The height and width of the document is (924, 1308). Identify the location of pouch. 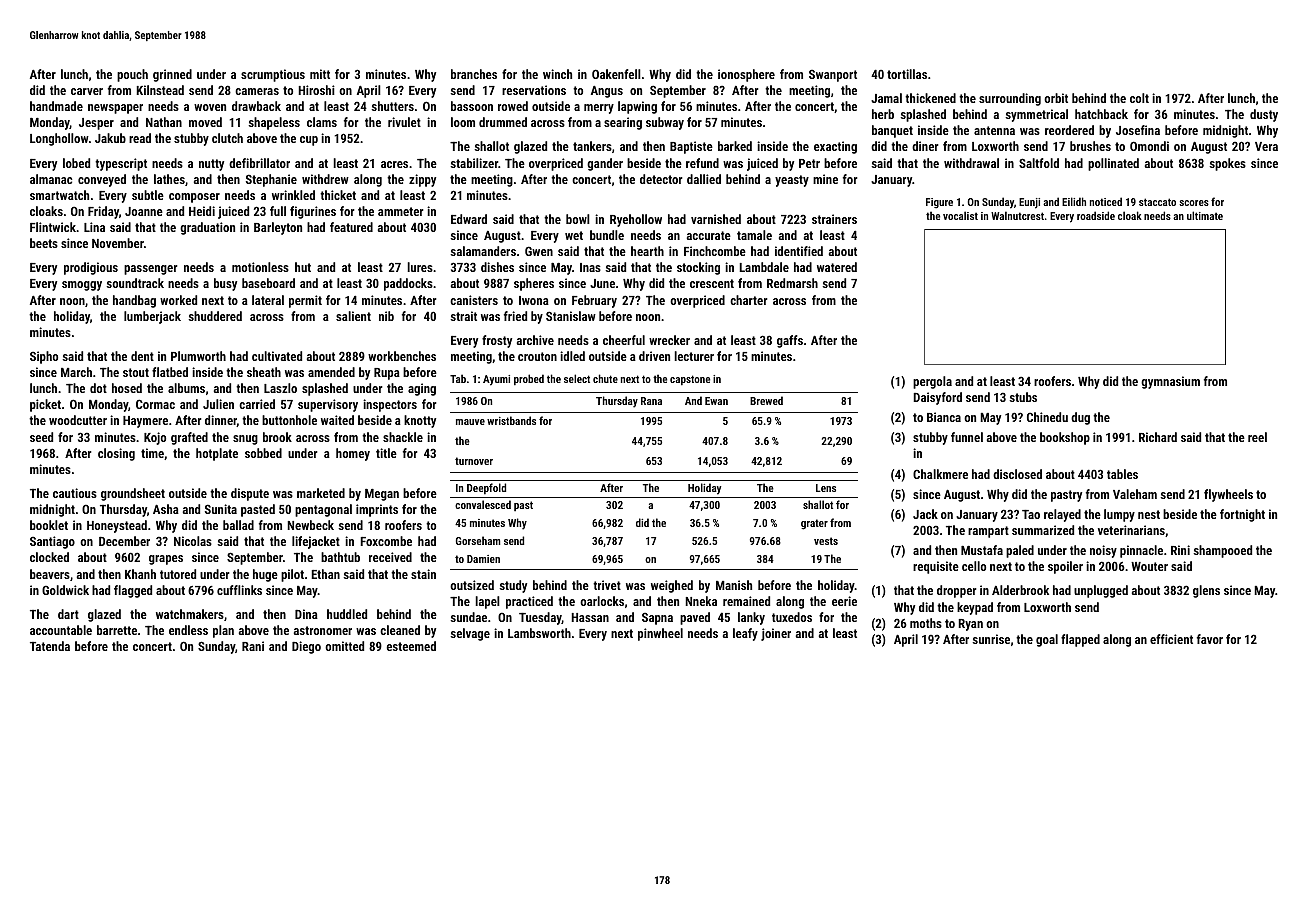
(132, 75).
